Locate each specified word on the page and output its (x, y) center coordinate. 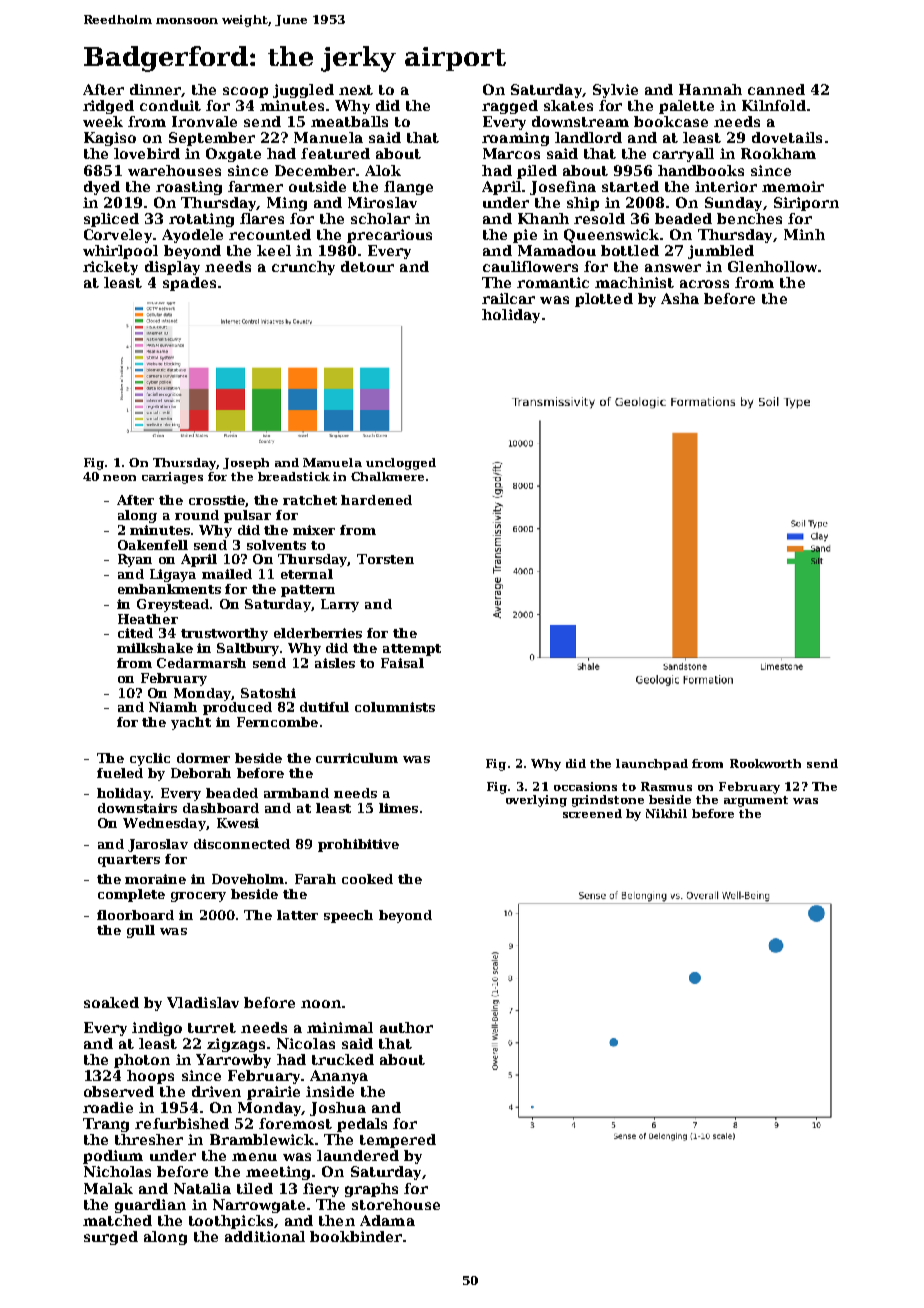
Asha (680, 298)
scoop (245, 92)
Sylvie (615, 91)
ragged (510, 107)
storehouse (396, 1204)
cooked (367, 879)
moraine (155, 879)
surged (111, 1238)
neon (119, 478)
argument (756, 801)
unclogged (401, 464)
